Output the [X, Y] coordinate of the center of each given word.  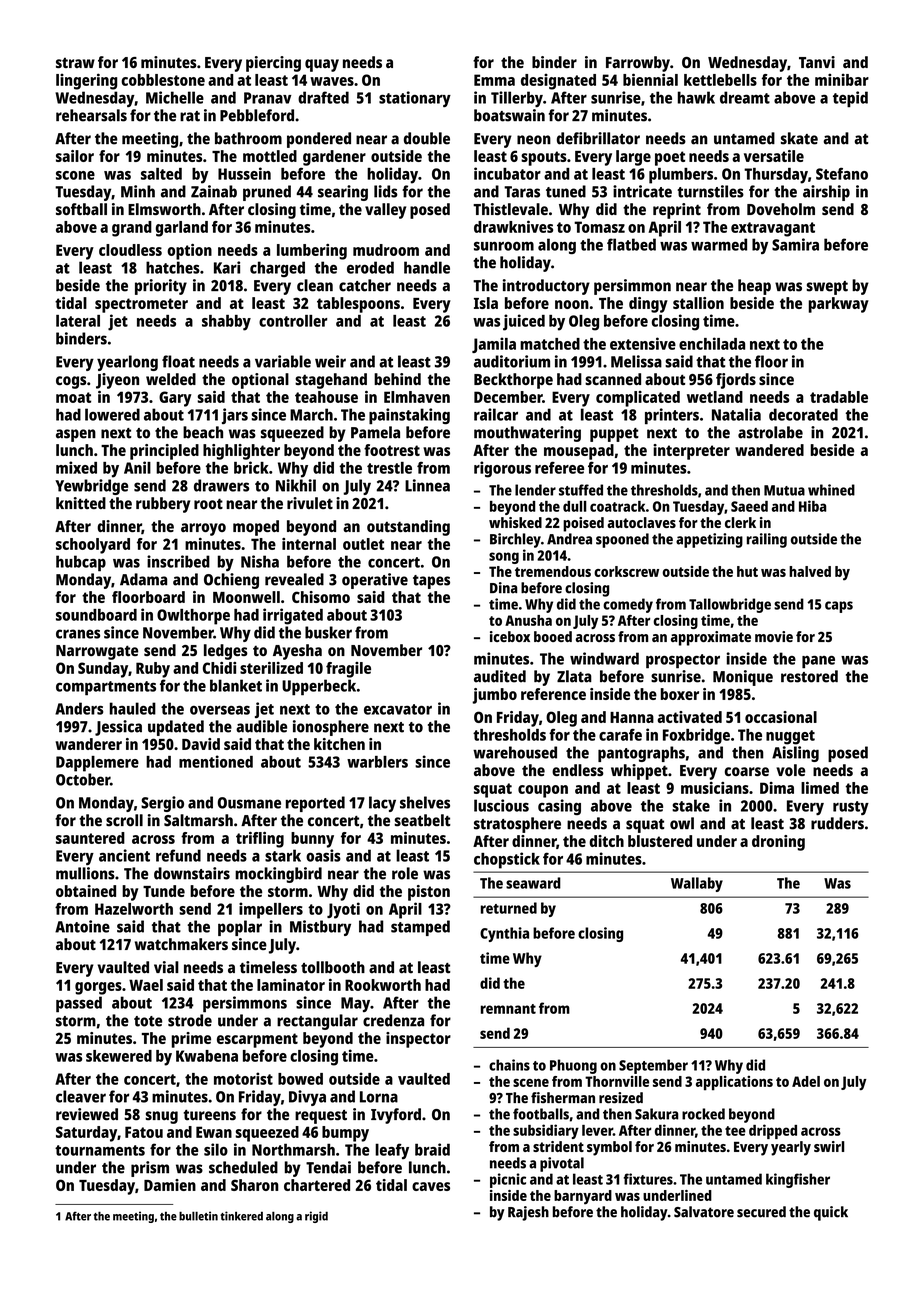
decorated [803, 414]
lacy [382, 804]
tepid [850, 99]
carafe [620, 734]
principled [164, 452]
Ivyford [396, 1116]
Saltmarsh [198, 820]
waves [332, 81]
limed [820, 788]
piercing [273, 64]
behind [397, 379]
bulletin [198, 1216]
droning [778, 843]
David [201, 744]
